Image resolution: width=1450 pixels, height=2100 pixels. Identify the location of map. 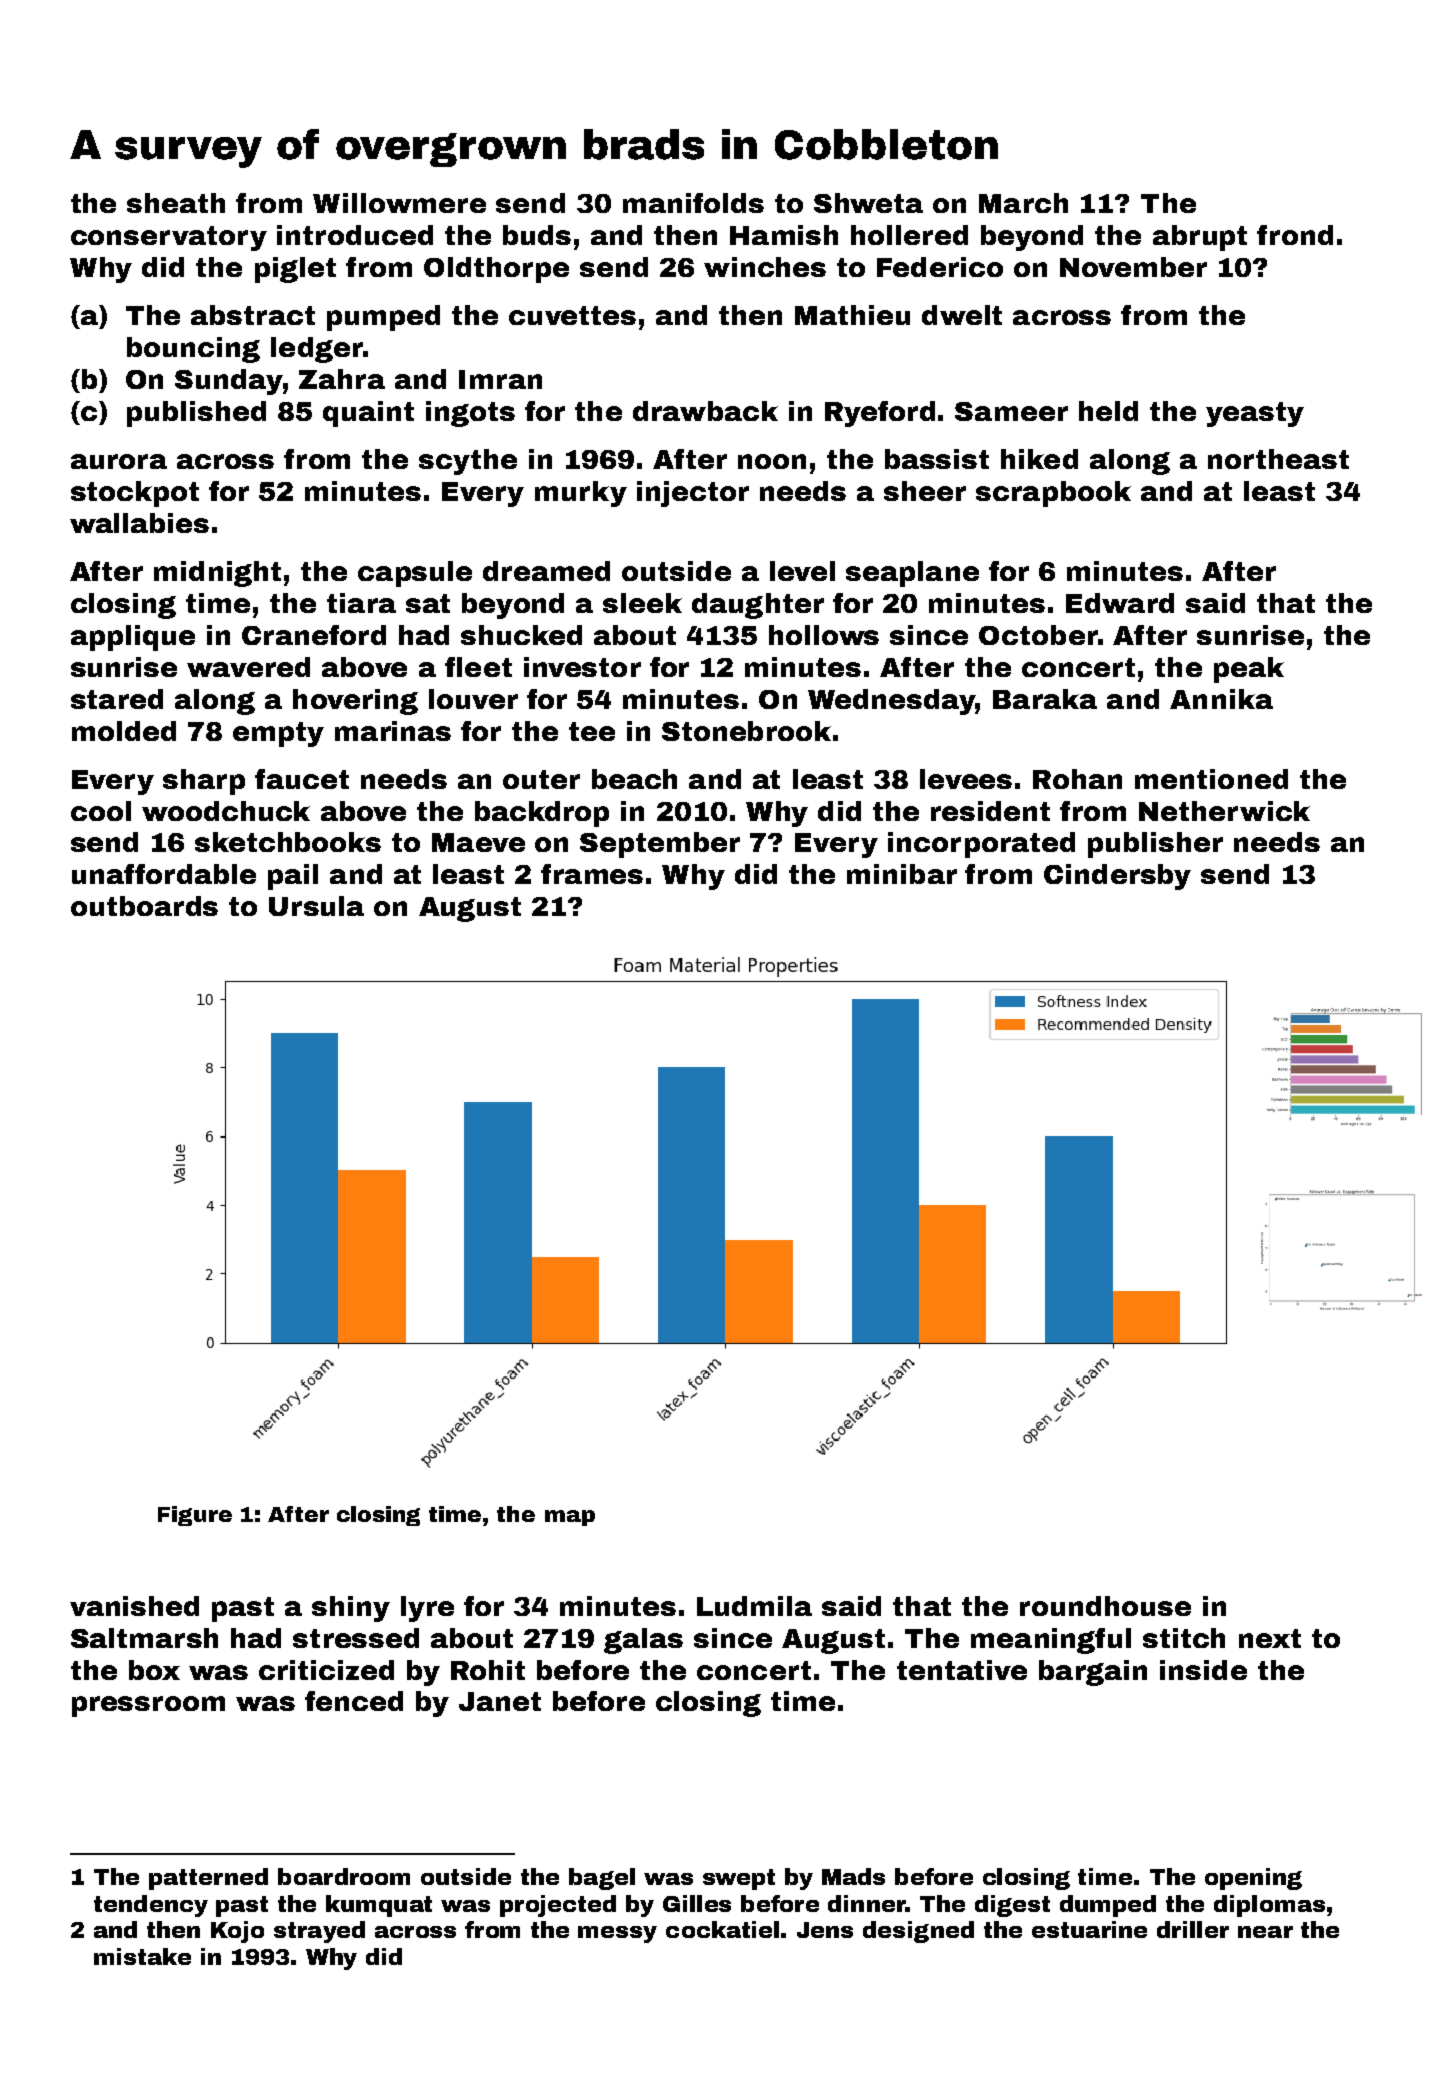
(570, 1518).
